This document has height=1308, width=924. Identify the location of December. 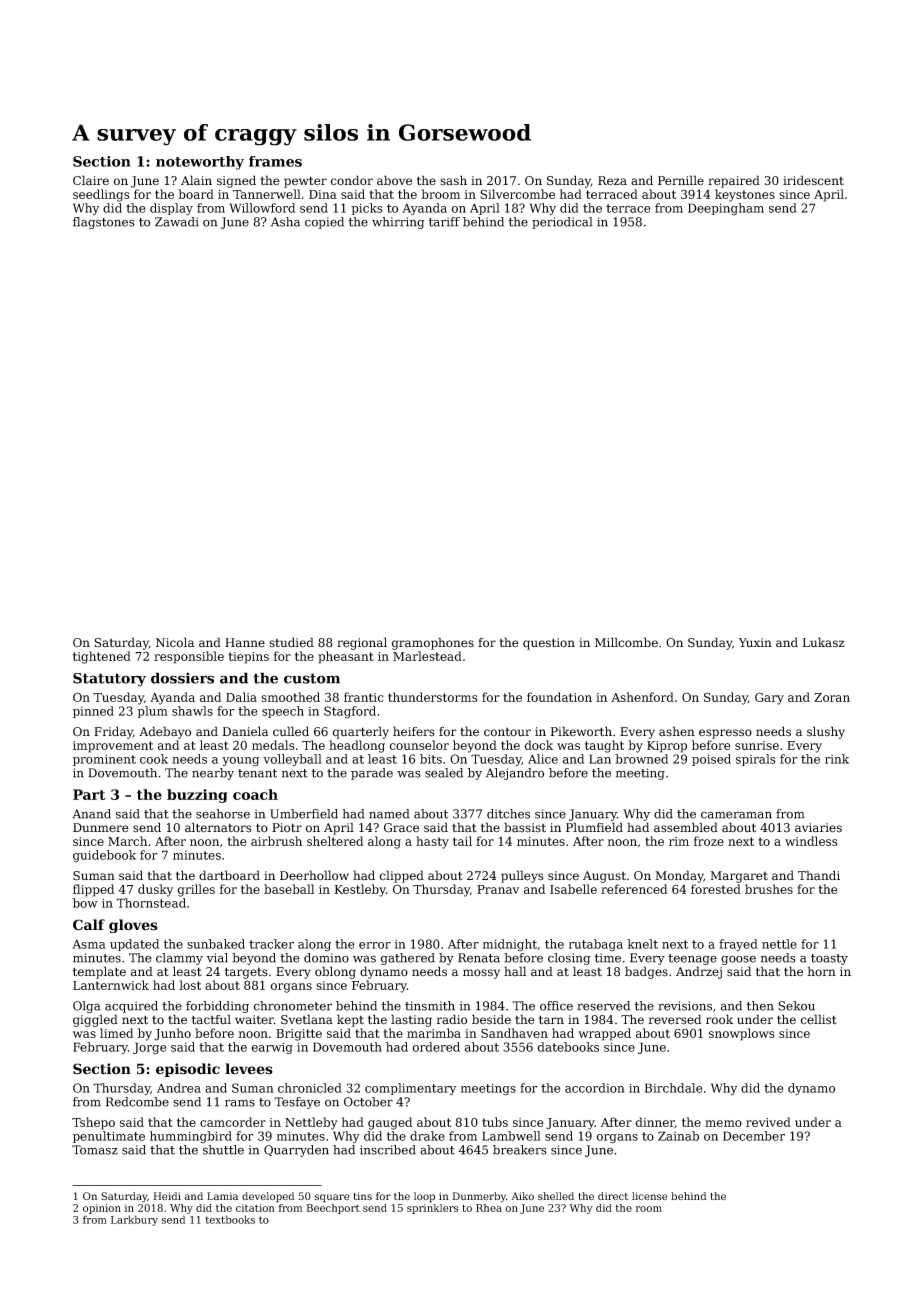
(754, 1136).
